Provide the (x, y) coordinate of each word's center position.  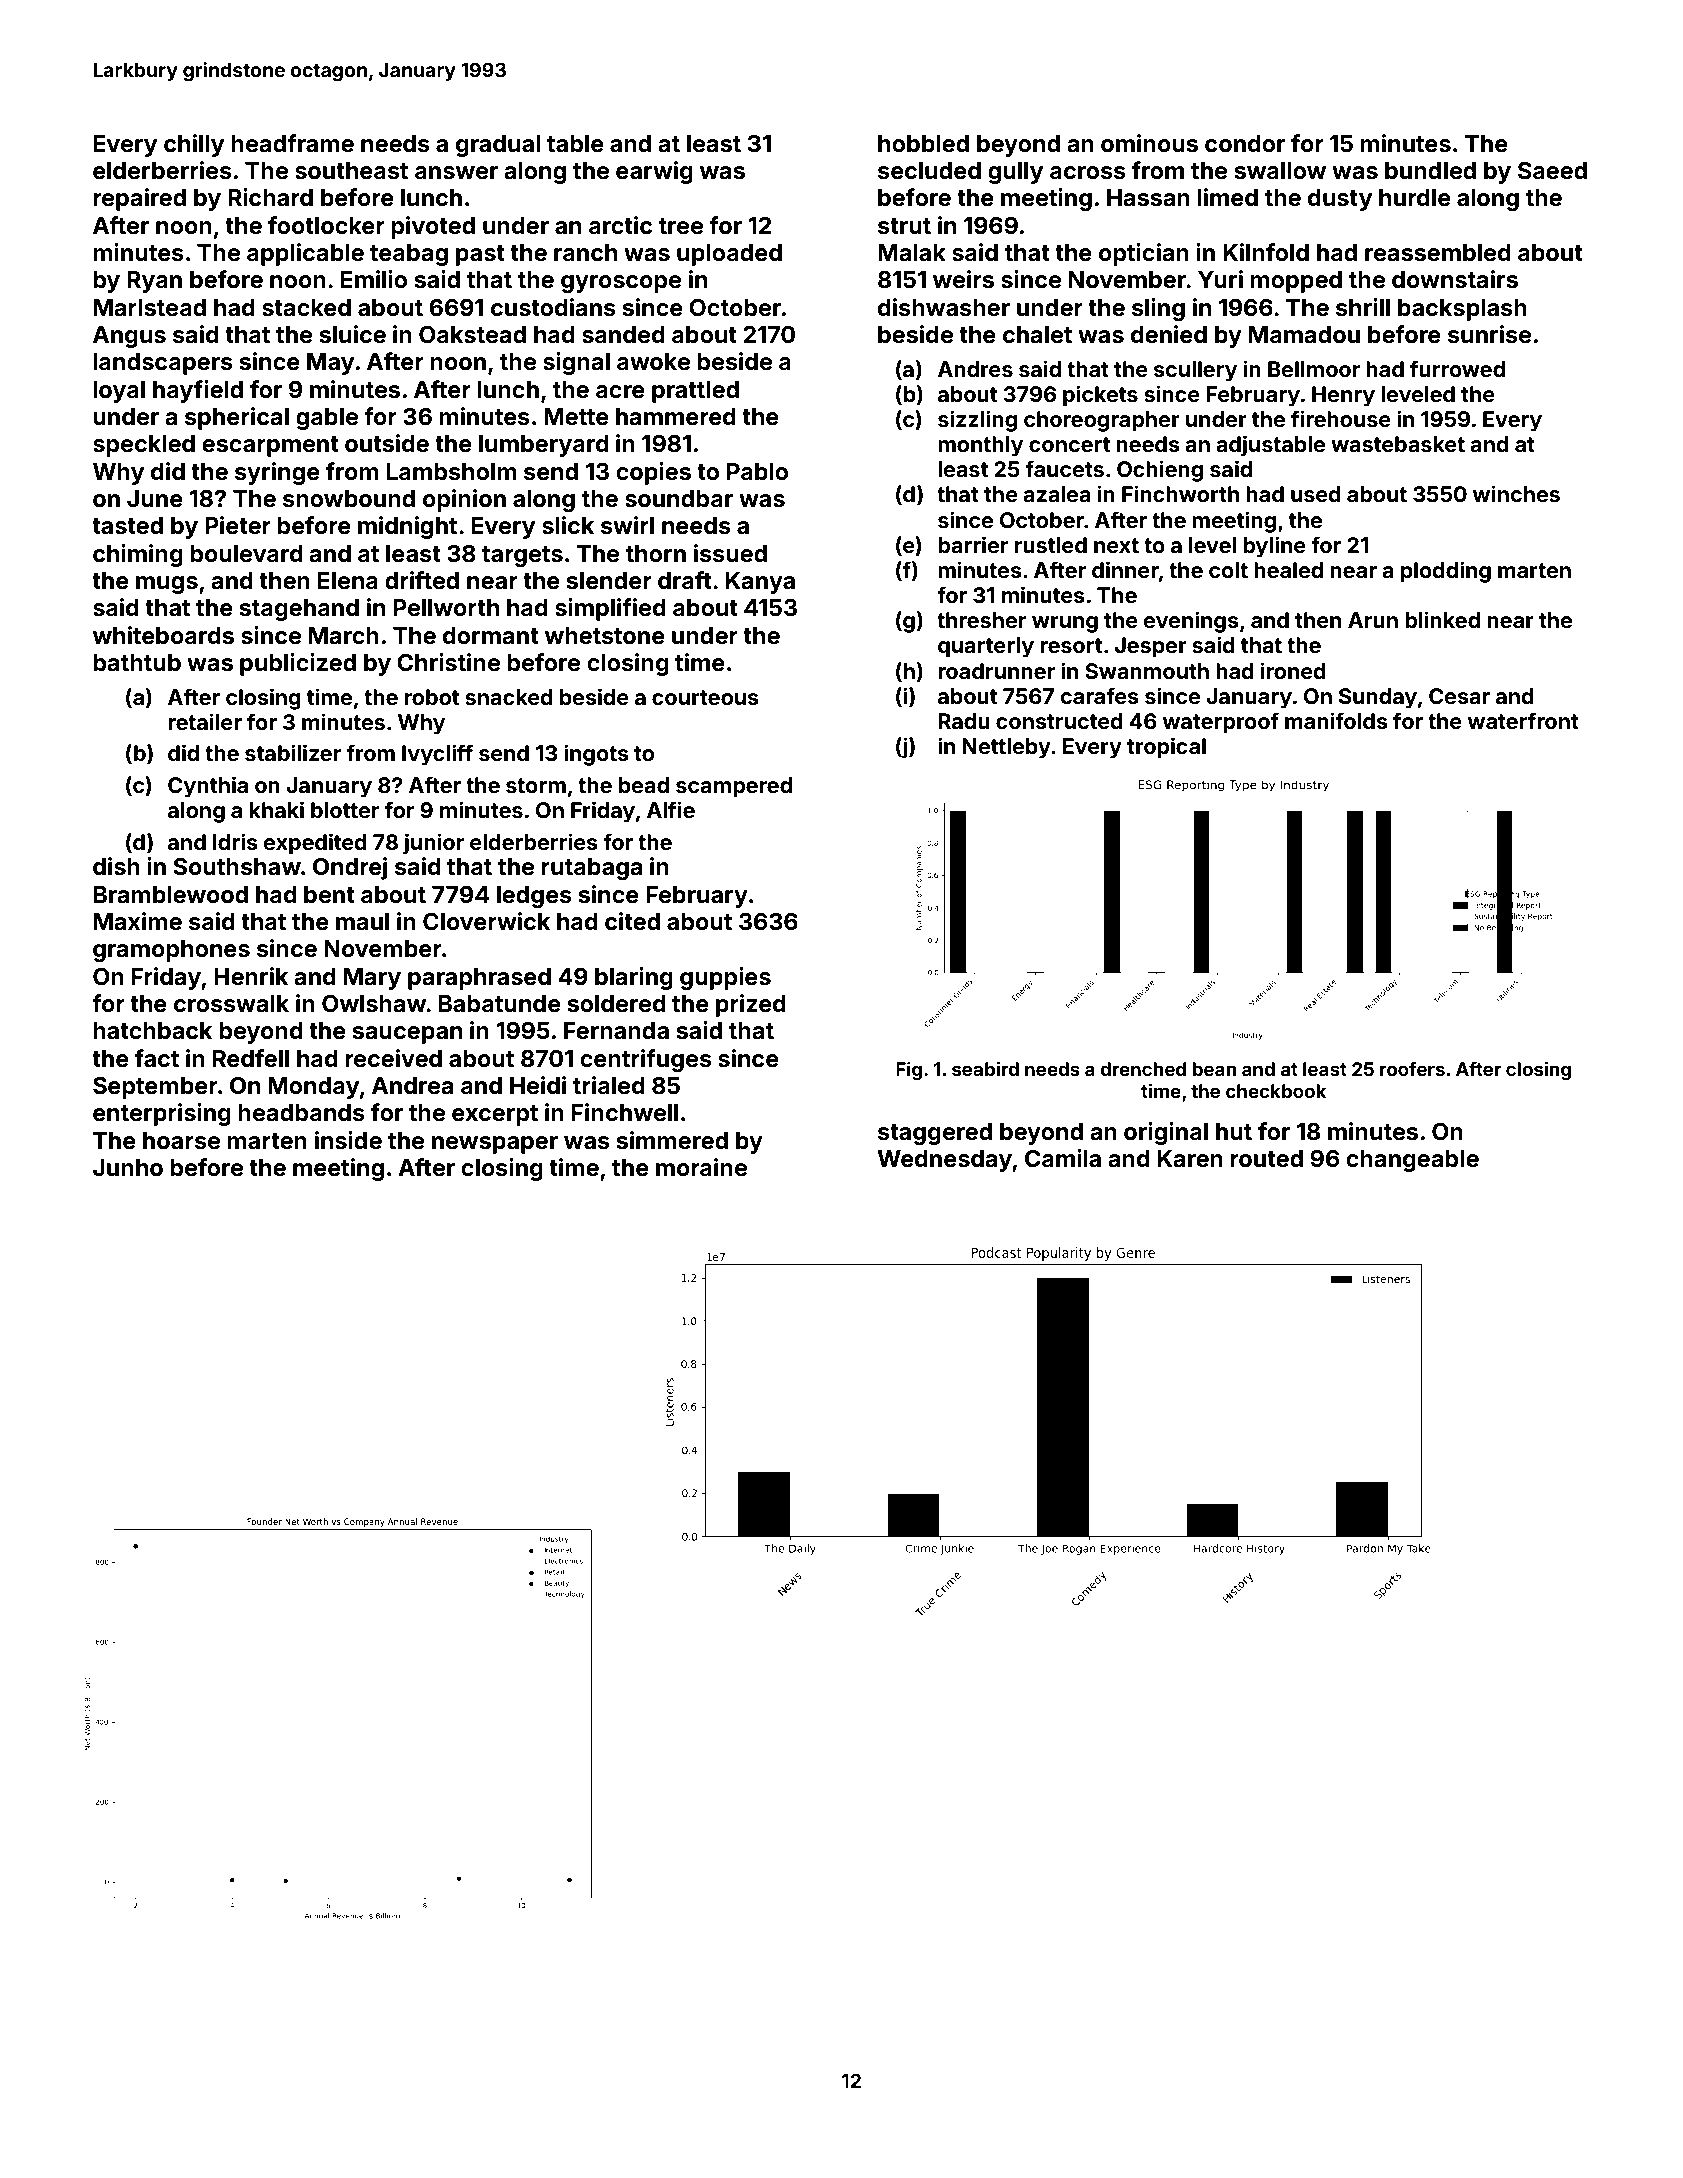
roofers (1412, 1068)
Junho (128, 1168)
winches (1516, 493)
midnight (407, 527)
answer (456, 173)
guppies (725, 978)
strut (904, 226)
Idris (235, 841)
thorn (656, 554)
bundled (1430, 171)
